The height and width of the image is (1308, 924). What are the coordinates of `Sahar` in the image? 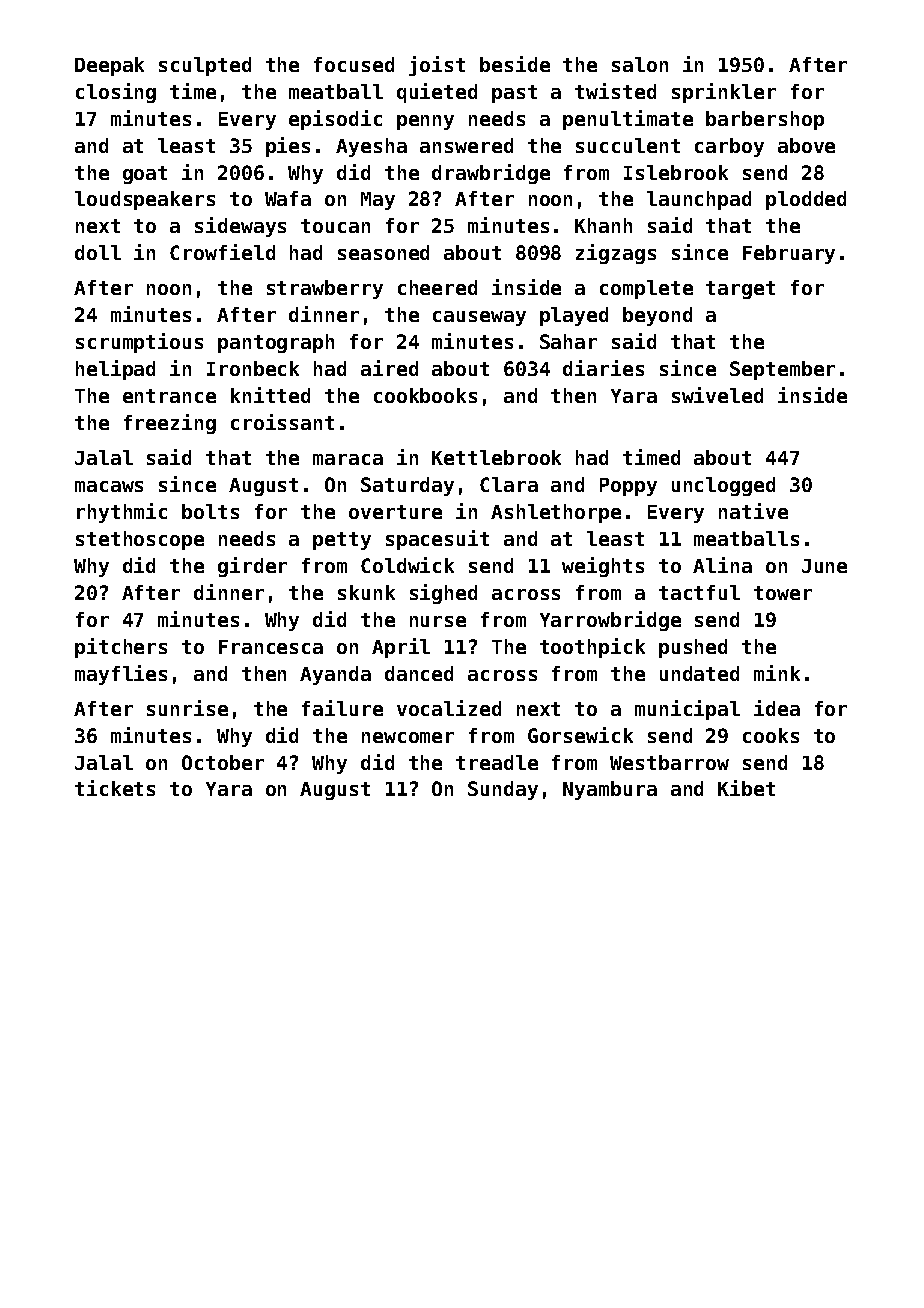 It's located at (568, 341).
